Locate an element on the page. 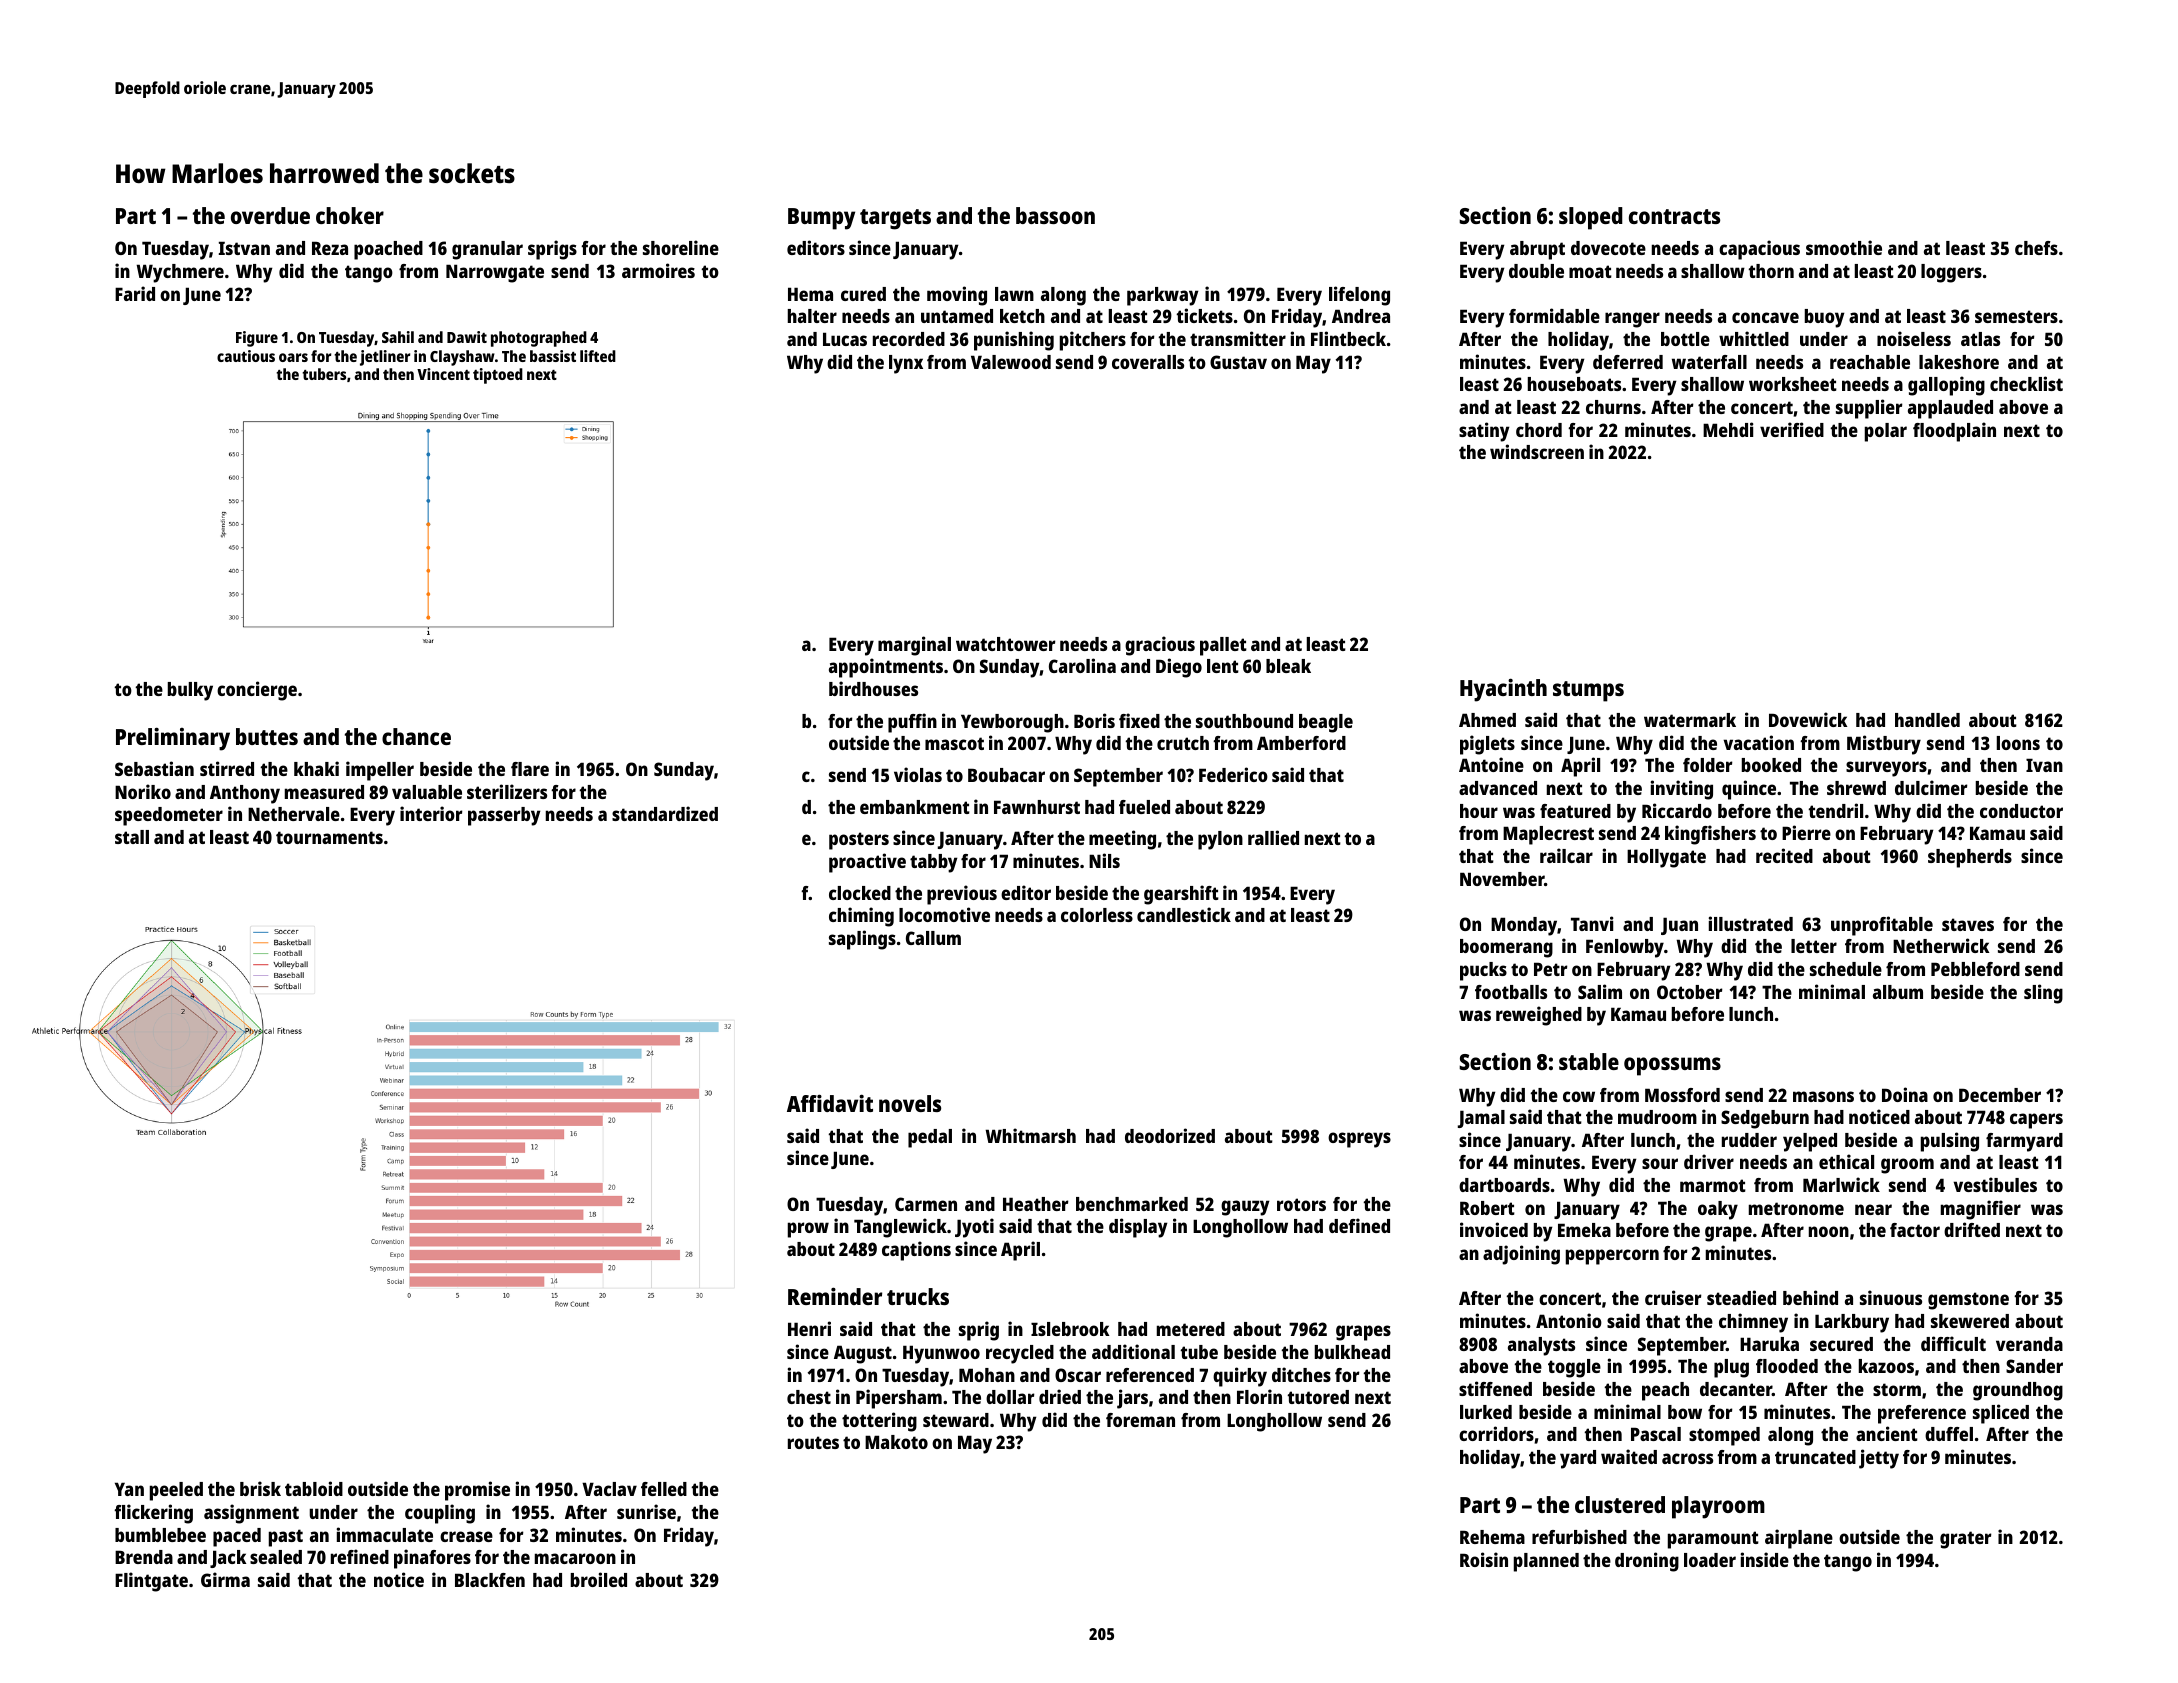  noiseless is located at coordinates (1914, 338).
